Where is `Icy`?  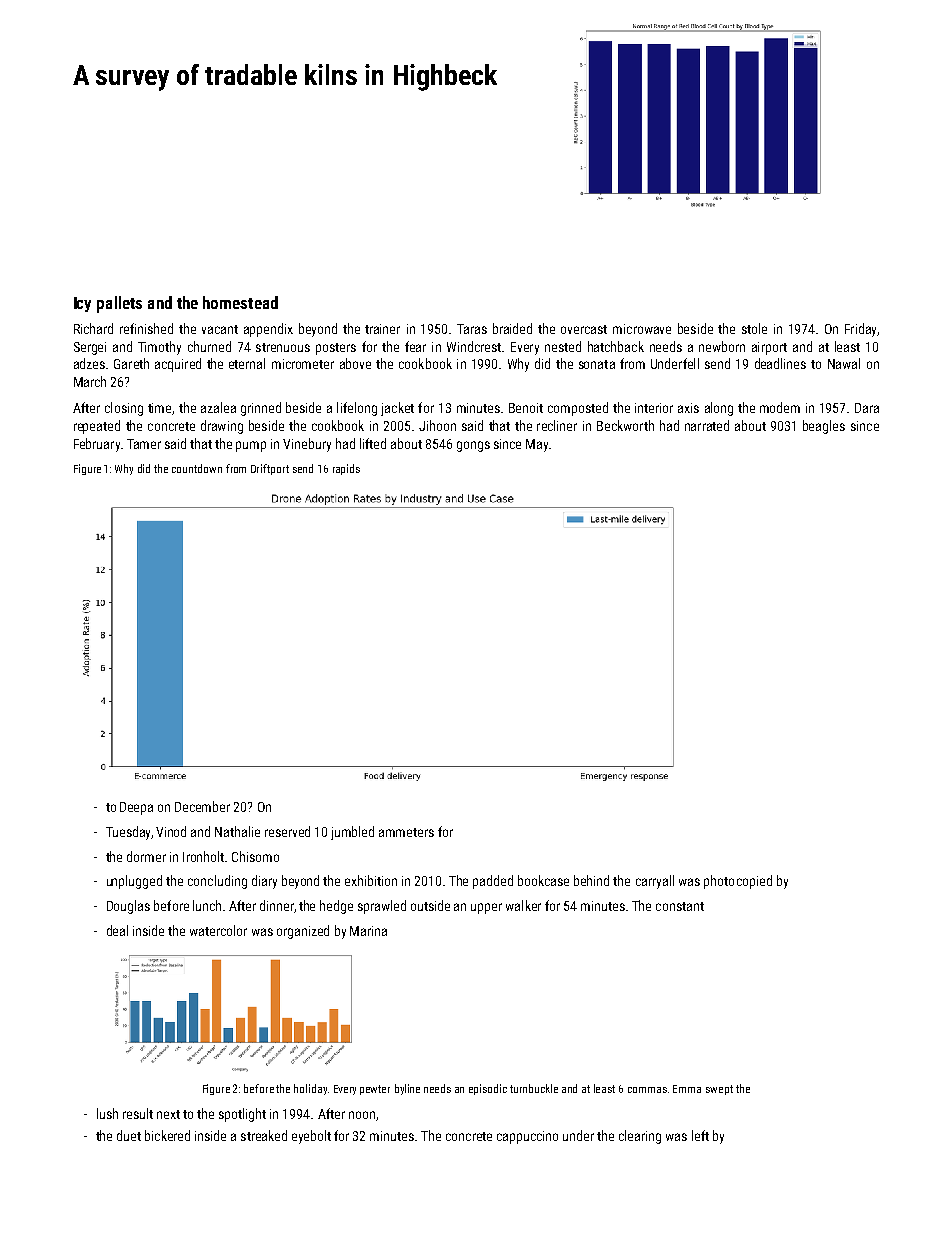 Icy is located at coordinates (82, 304).
